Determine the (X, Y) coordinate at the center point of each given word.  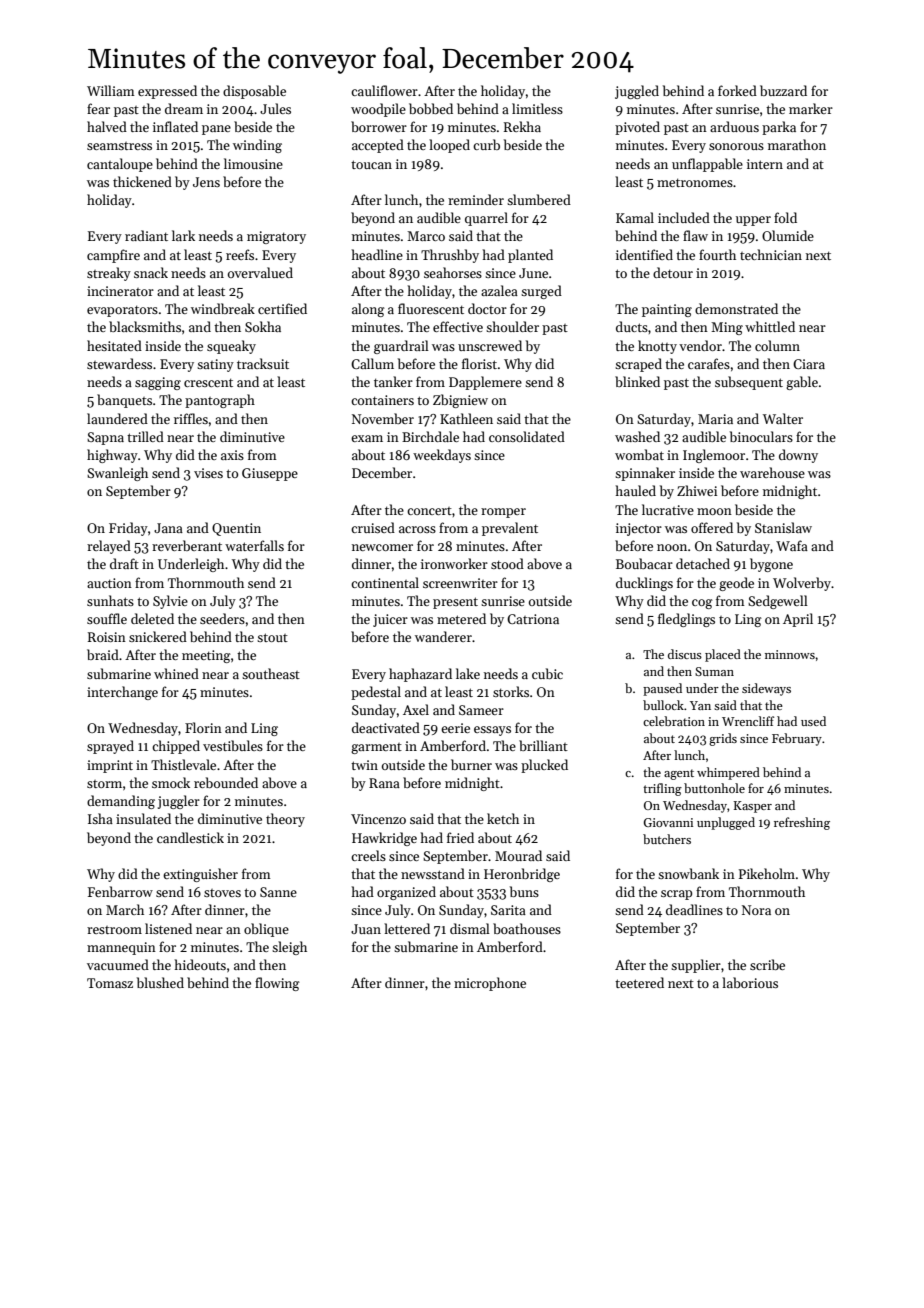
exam (367, 438)
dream (184, 108)
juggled (637, 92)
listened (168, 928)
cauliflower (384, 90)
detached (703, 563)
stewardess (119, 363)
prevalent (510, 529)
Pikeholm (767, 873)
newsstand (433, 873)
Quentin (236, 529)
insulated (143, 818)
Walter (783, 418)
